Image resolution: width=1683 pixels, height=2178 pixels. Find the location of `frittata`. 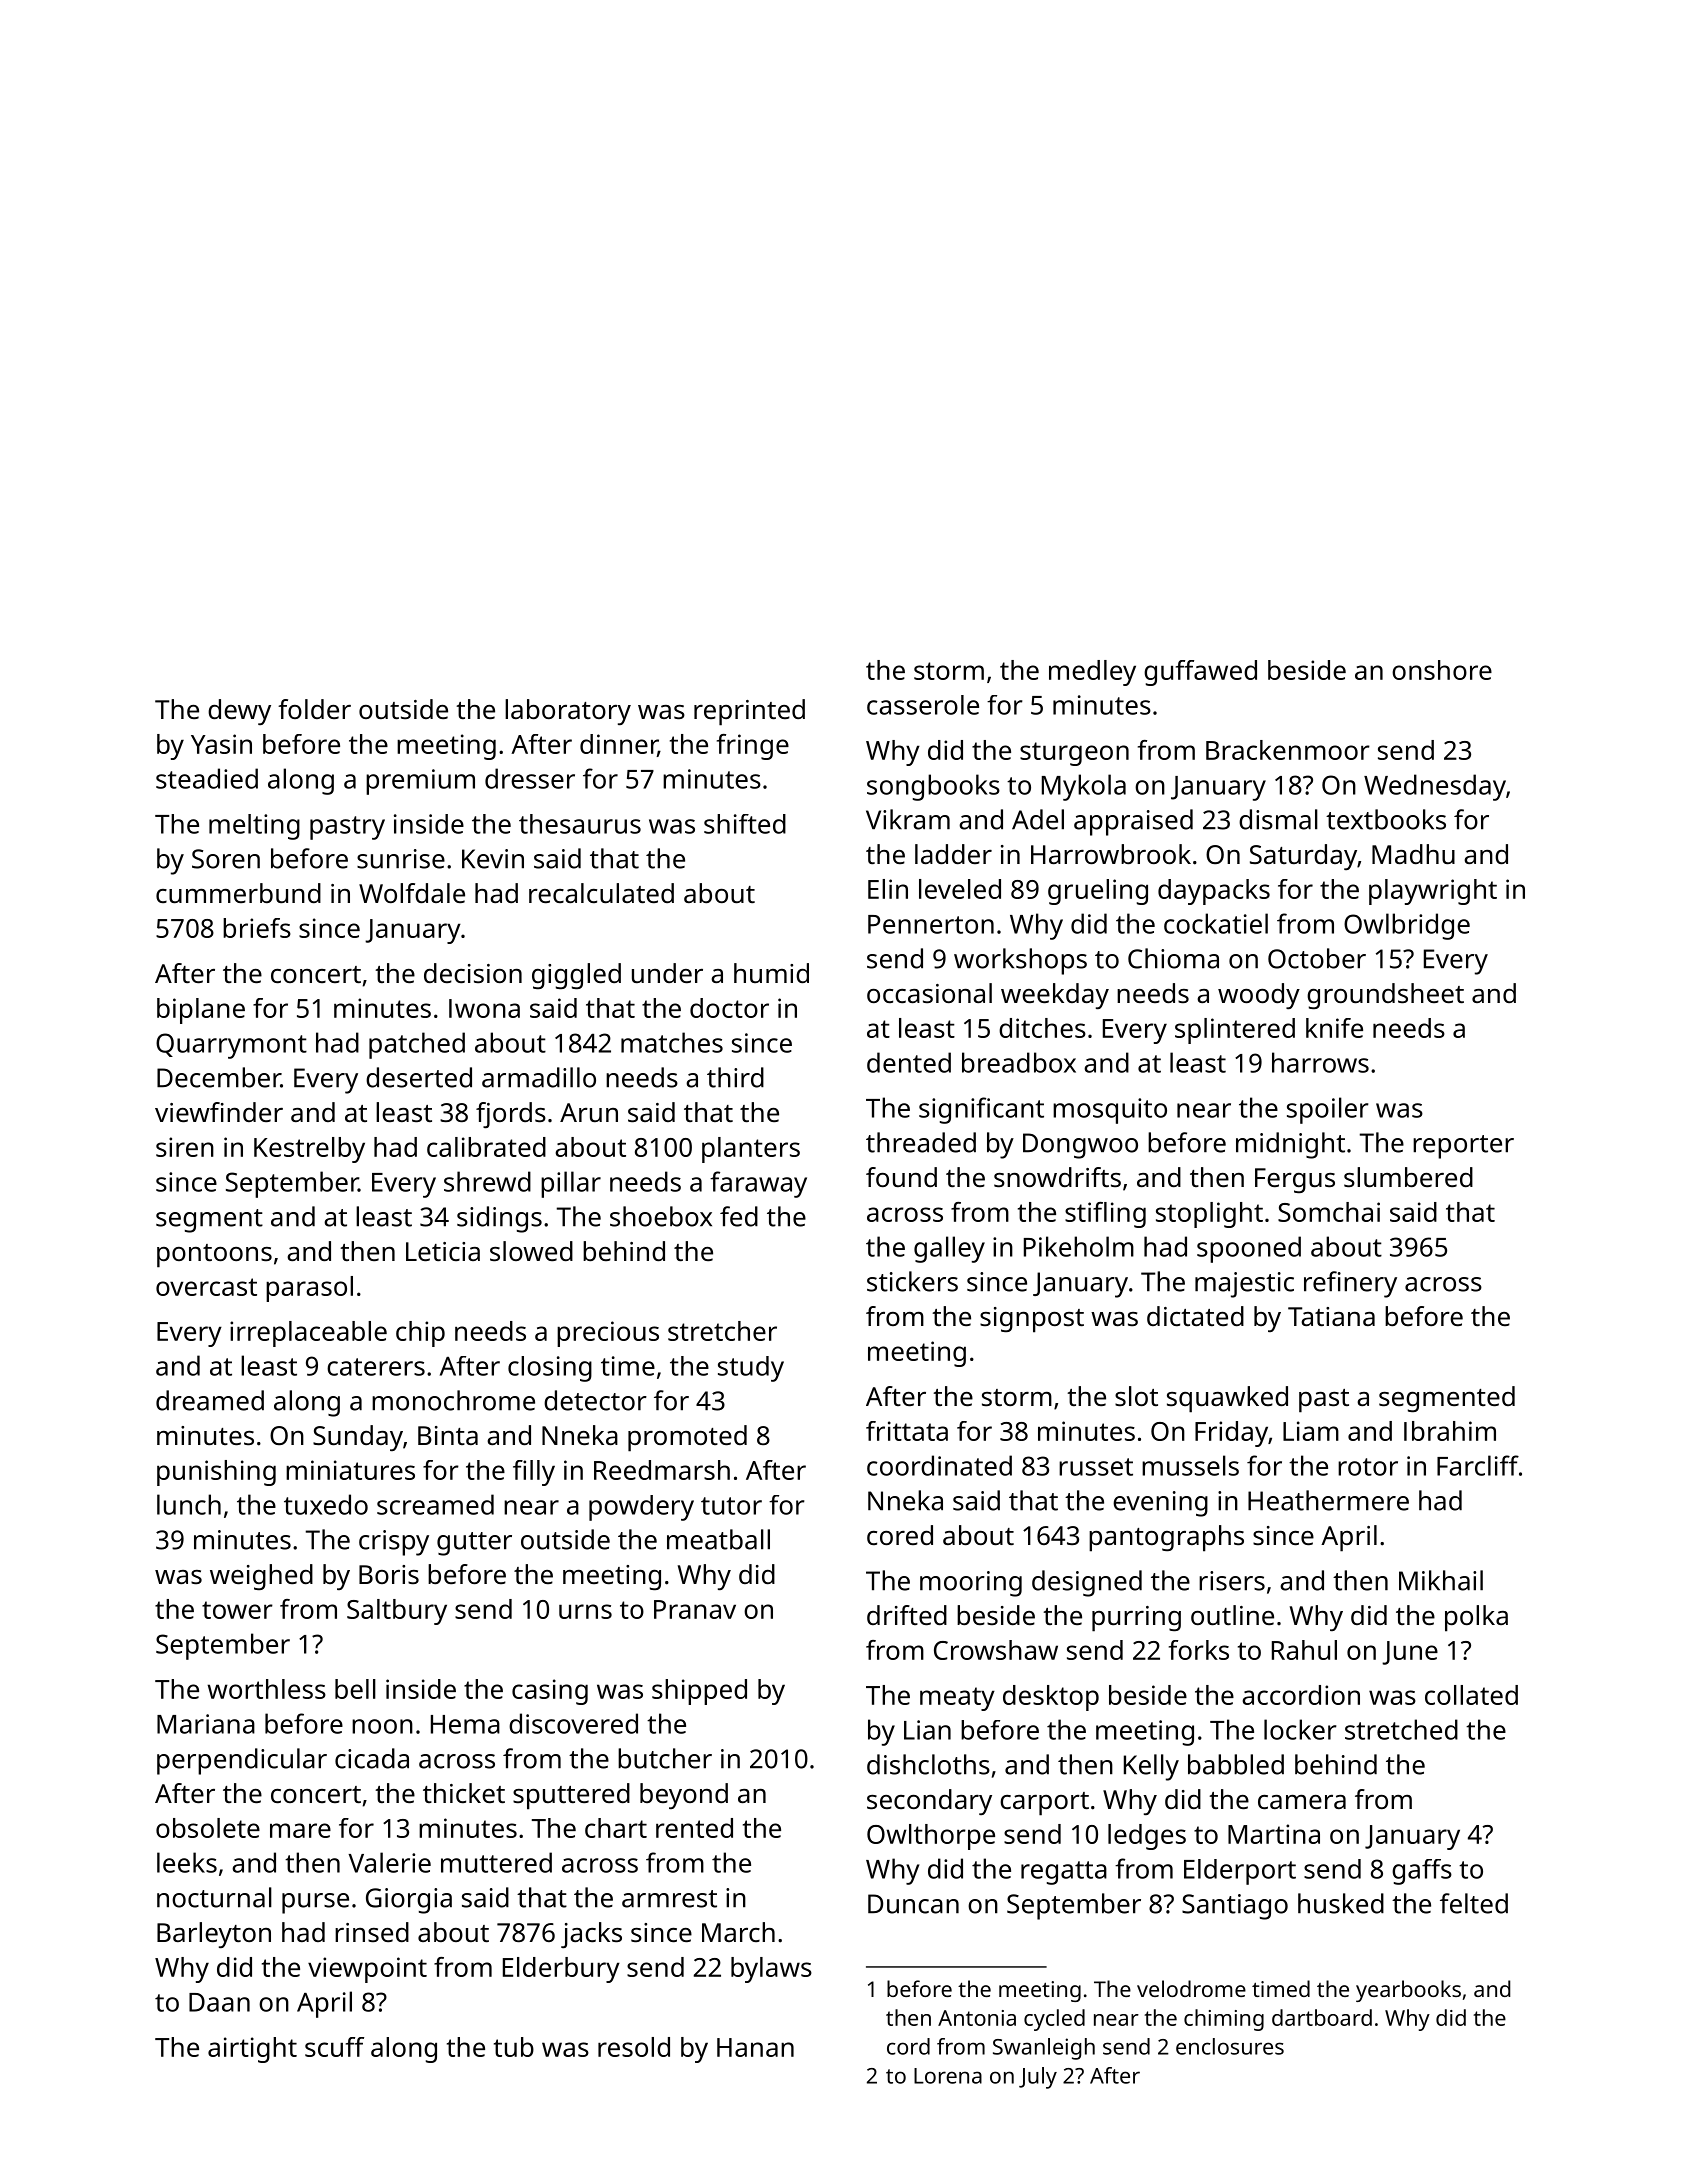

frittata is located at coordinates (907, 1431).
